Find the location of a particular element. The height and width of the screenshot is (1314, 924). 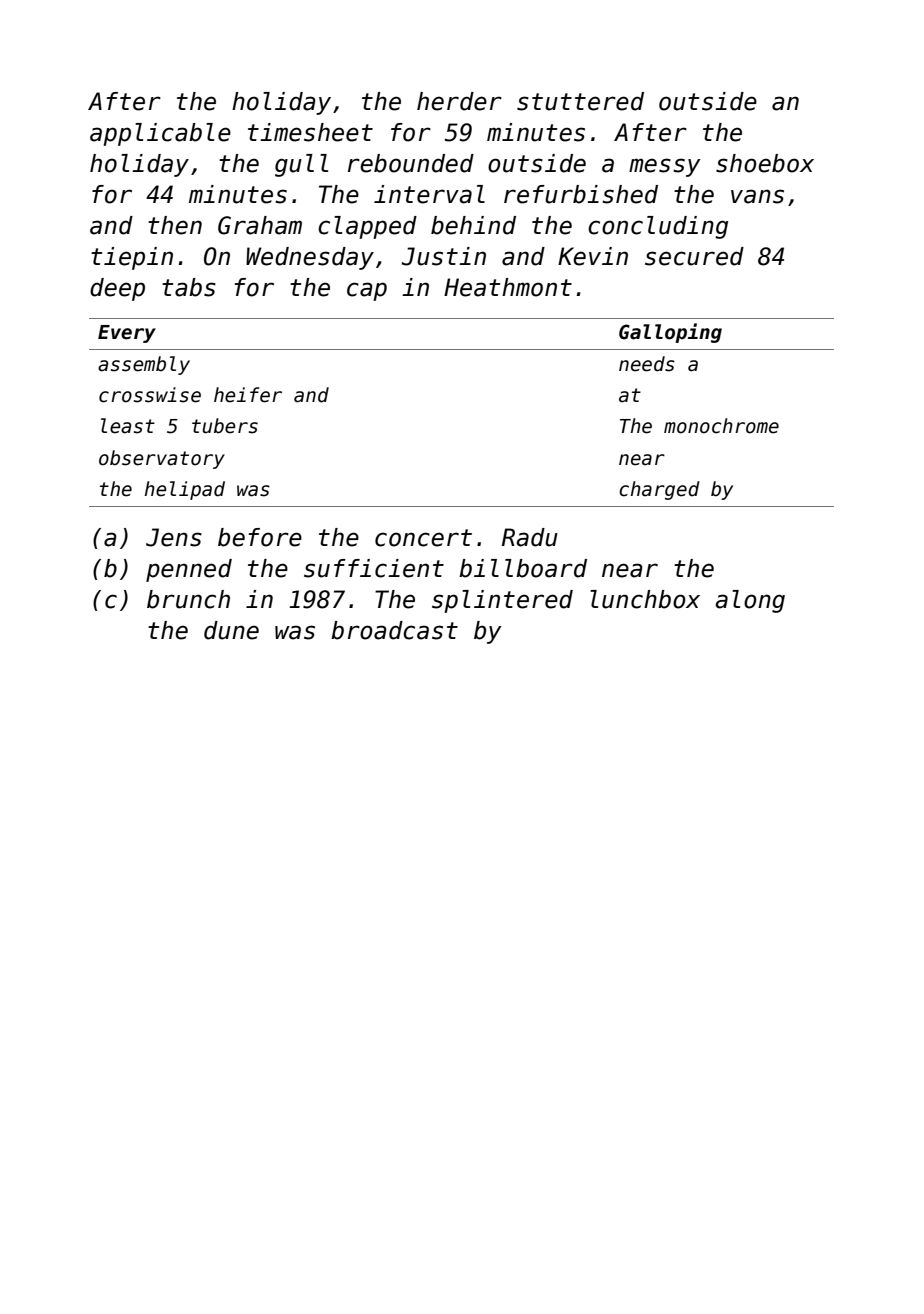

messy is located at coordinates (665, 167).
